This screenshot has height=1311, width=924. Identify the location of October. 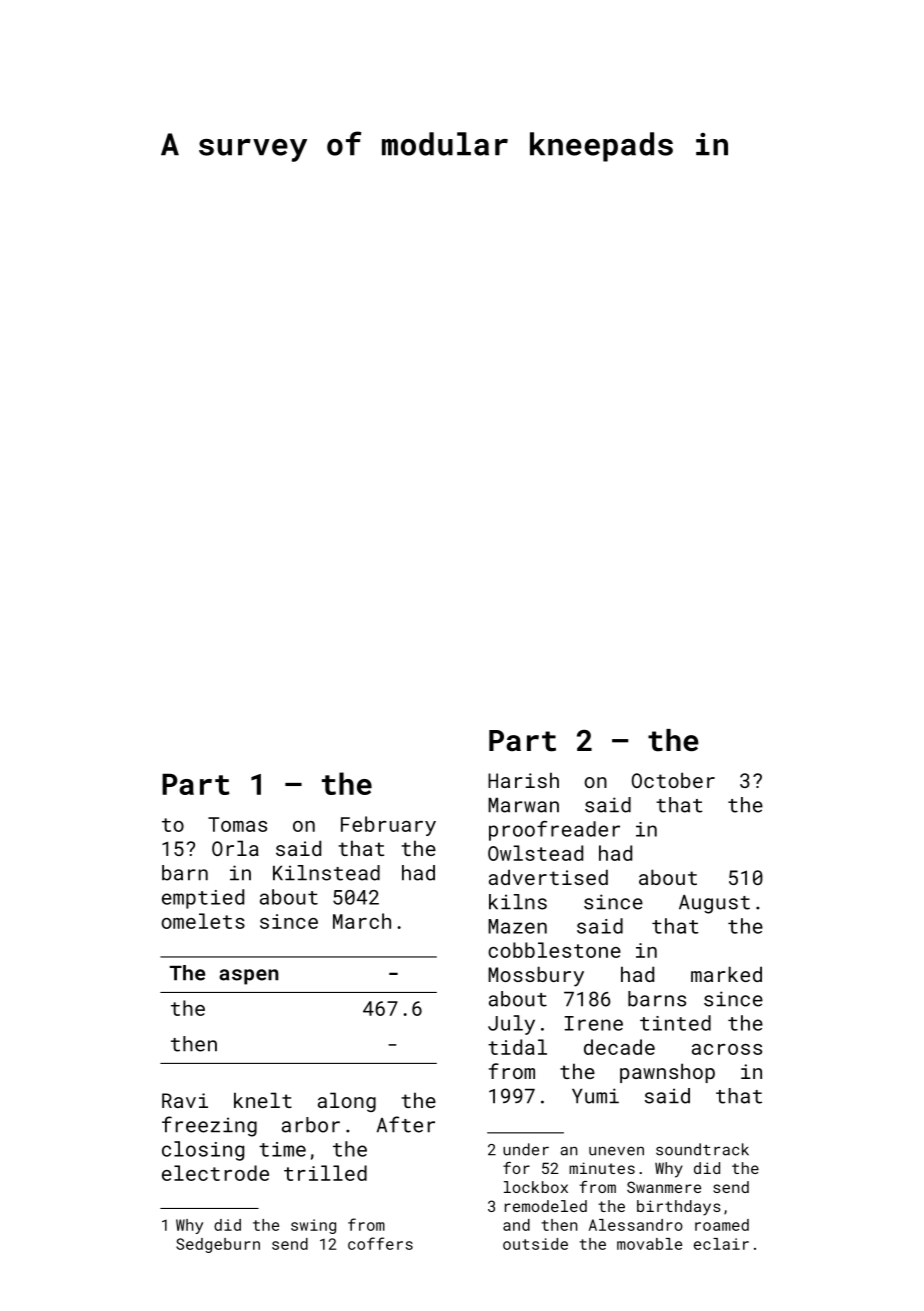
(673, 780).
